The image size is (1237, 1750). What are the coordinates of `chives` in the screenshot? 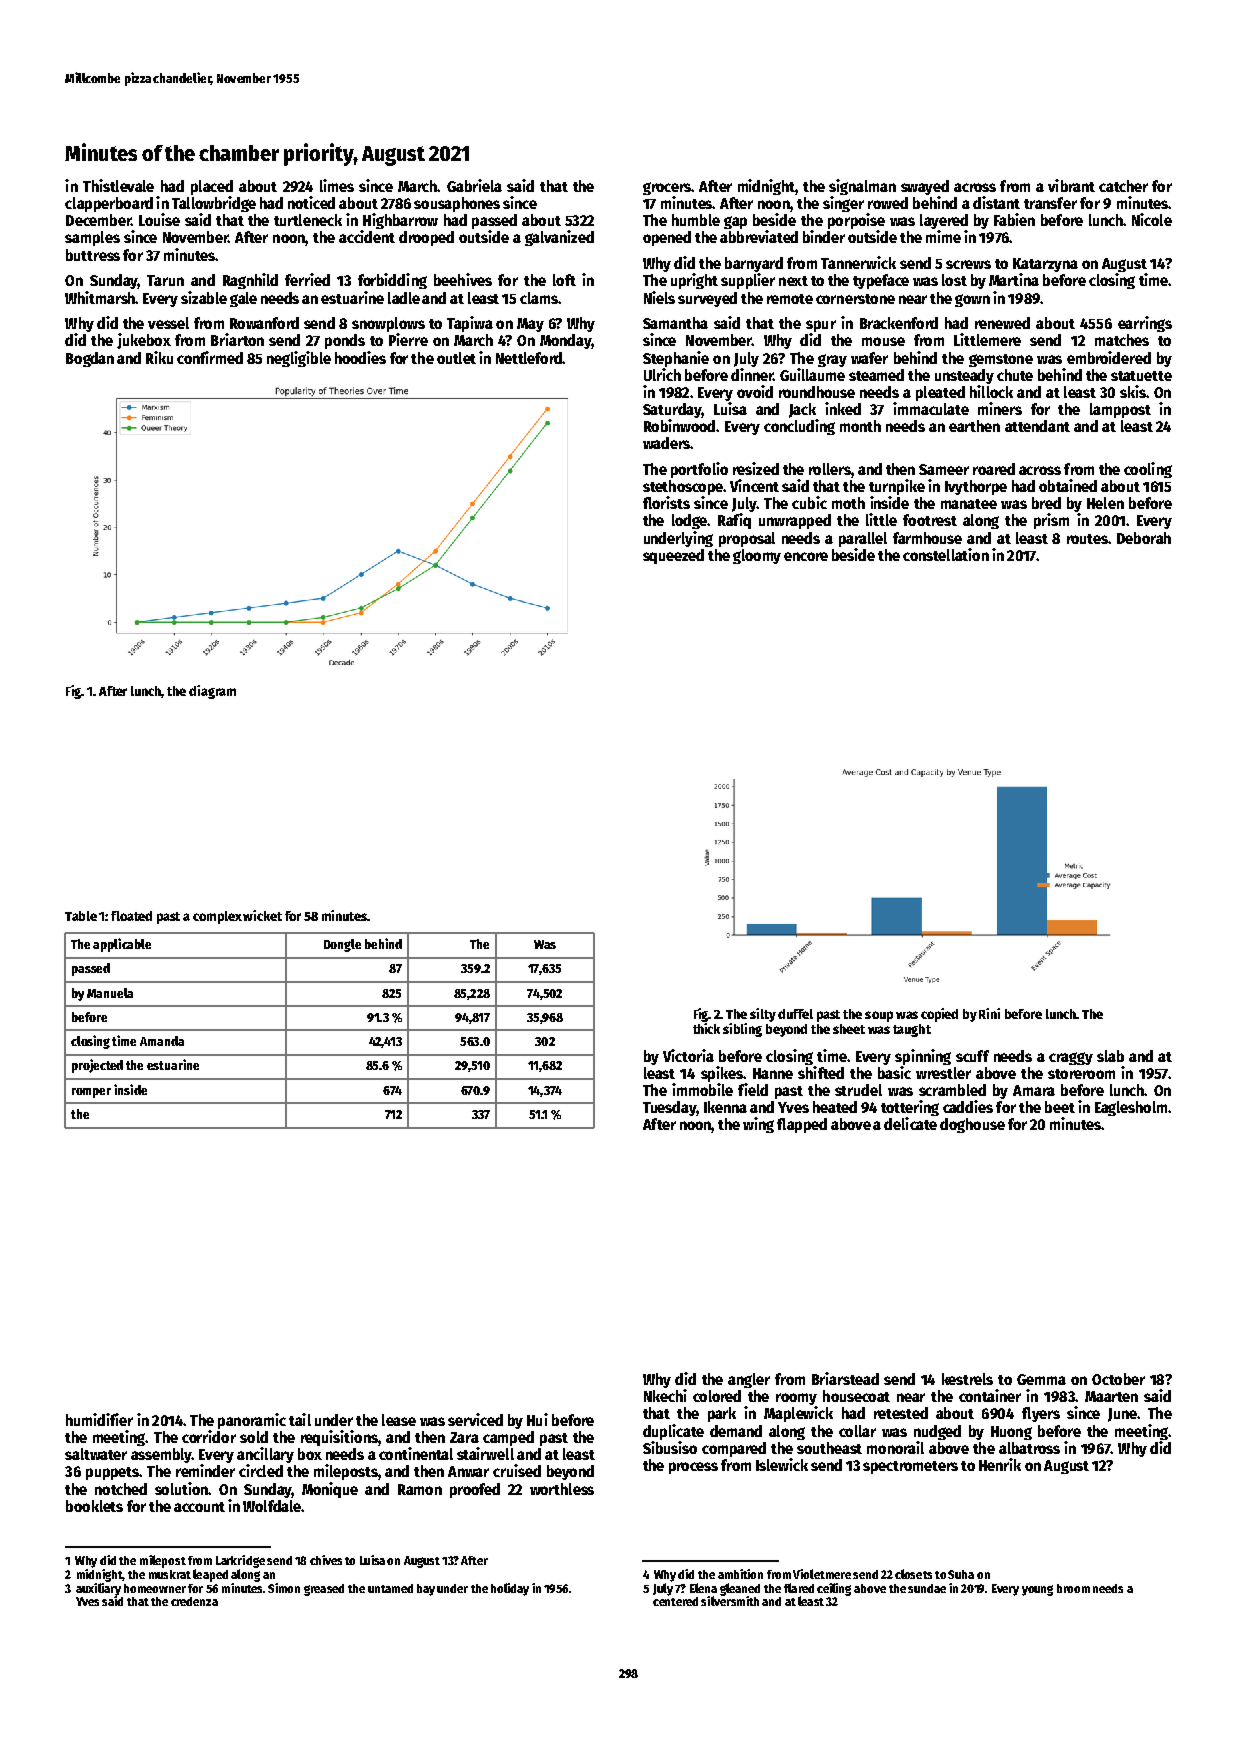 It's located at (326, 1560).
